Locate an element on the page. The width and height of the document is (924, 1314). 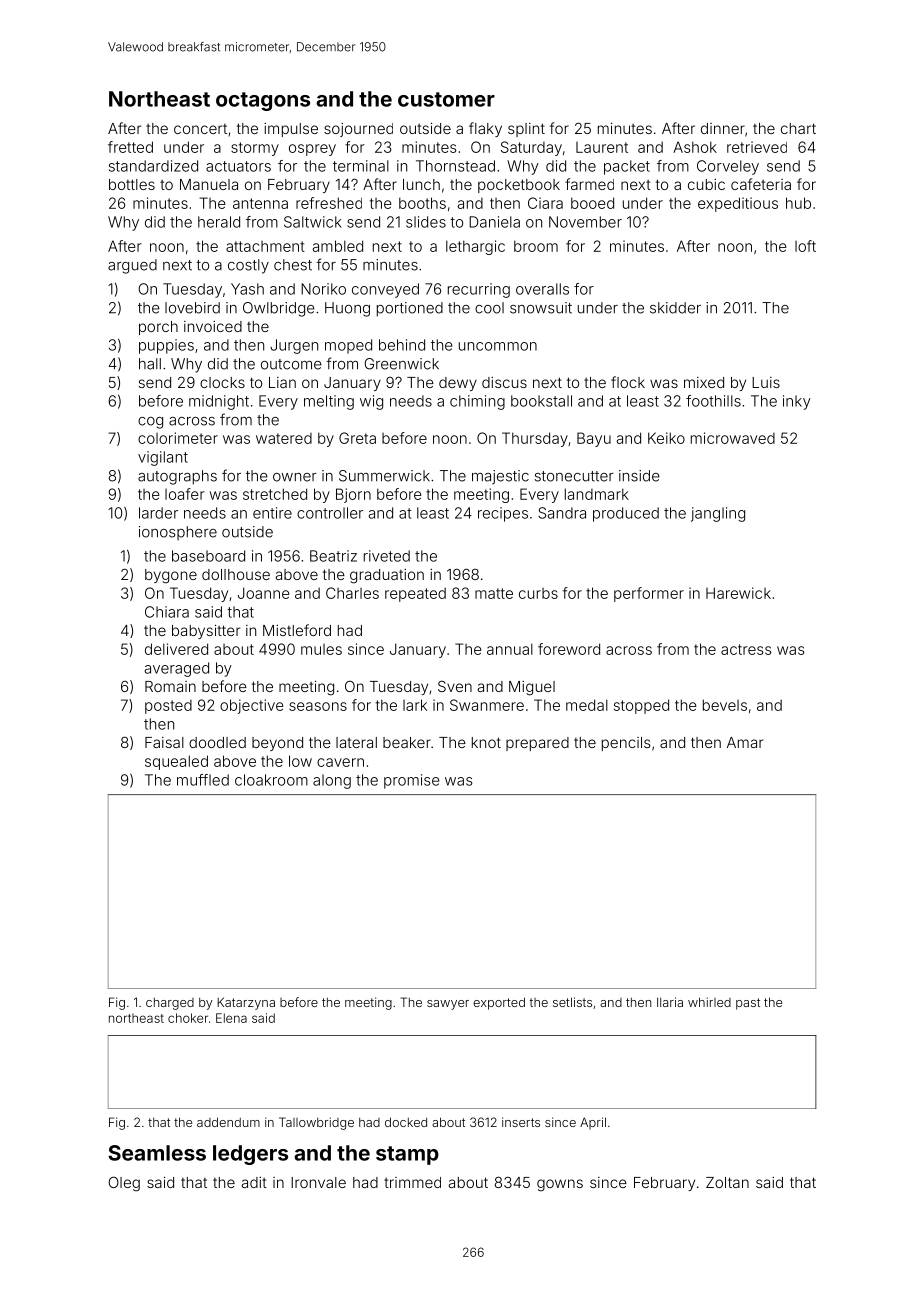
discus is located at coordinates (504, 382).
